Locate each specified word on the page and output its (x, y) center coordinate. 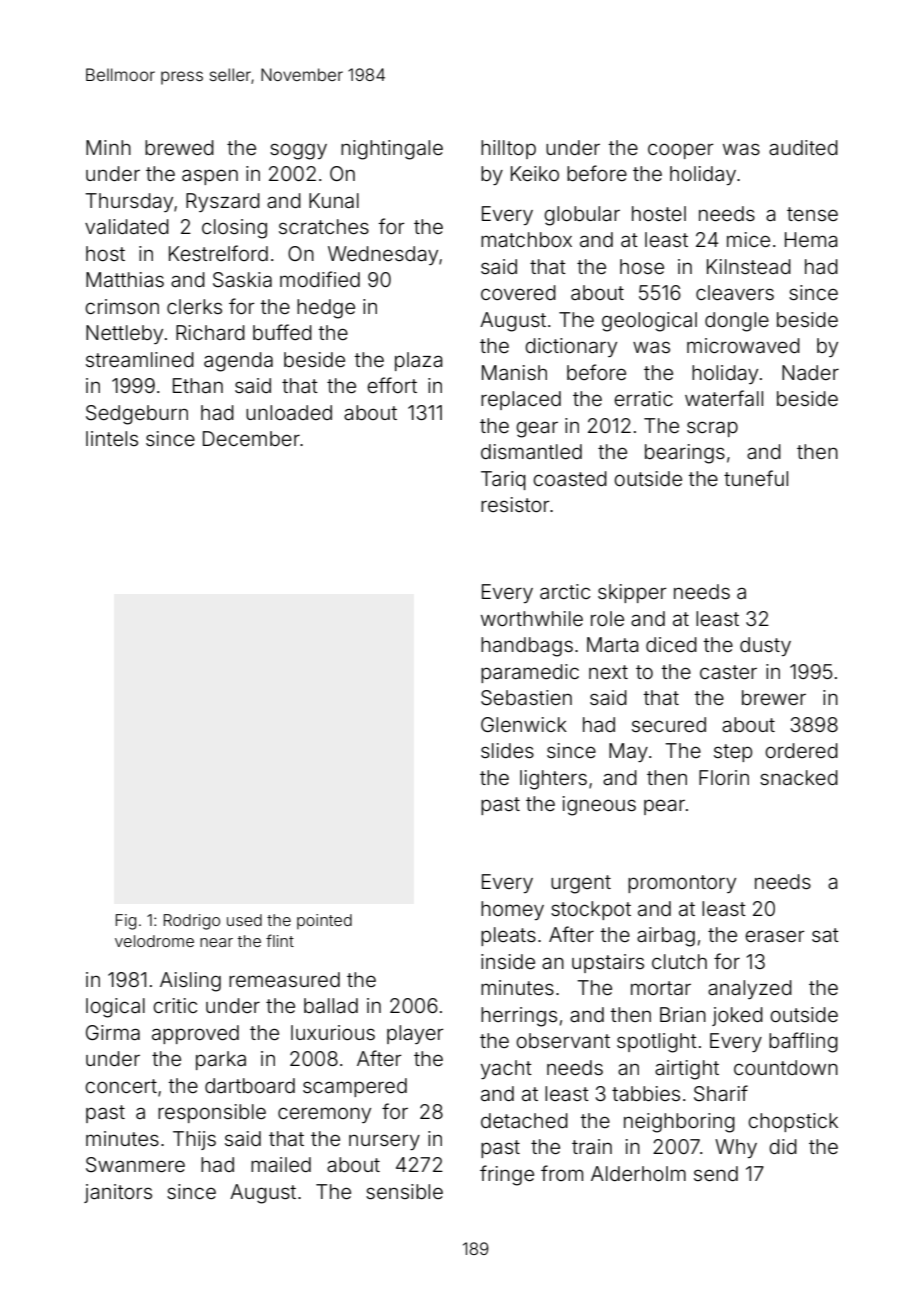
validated (127, 226)
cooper (681, 151)
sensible (404, 1191)
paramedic (530, 673)
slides (507, 750)
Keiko (535, 173)
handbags (527, 647)
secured (669, 724)
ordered (801, 750)
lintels (112, 438)
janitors (118, 1193)
